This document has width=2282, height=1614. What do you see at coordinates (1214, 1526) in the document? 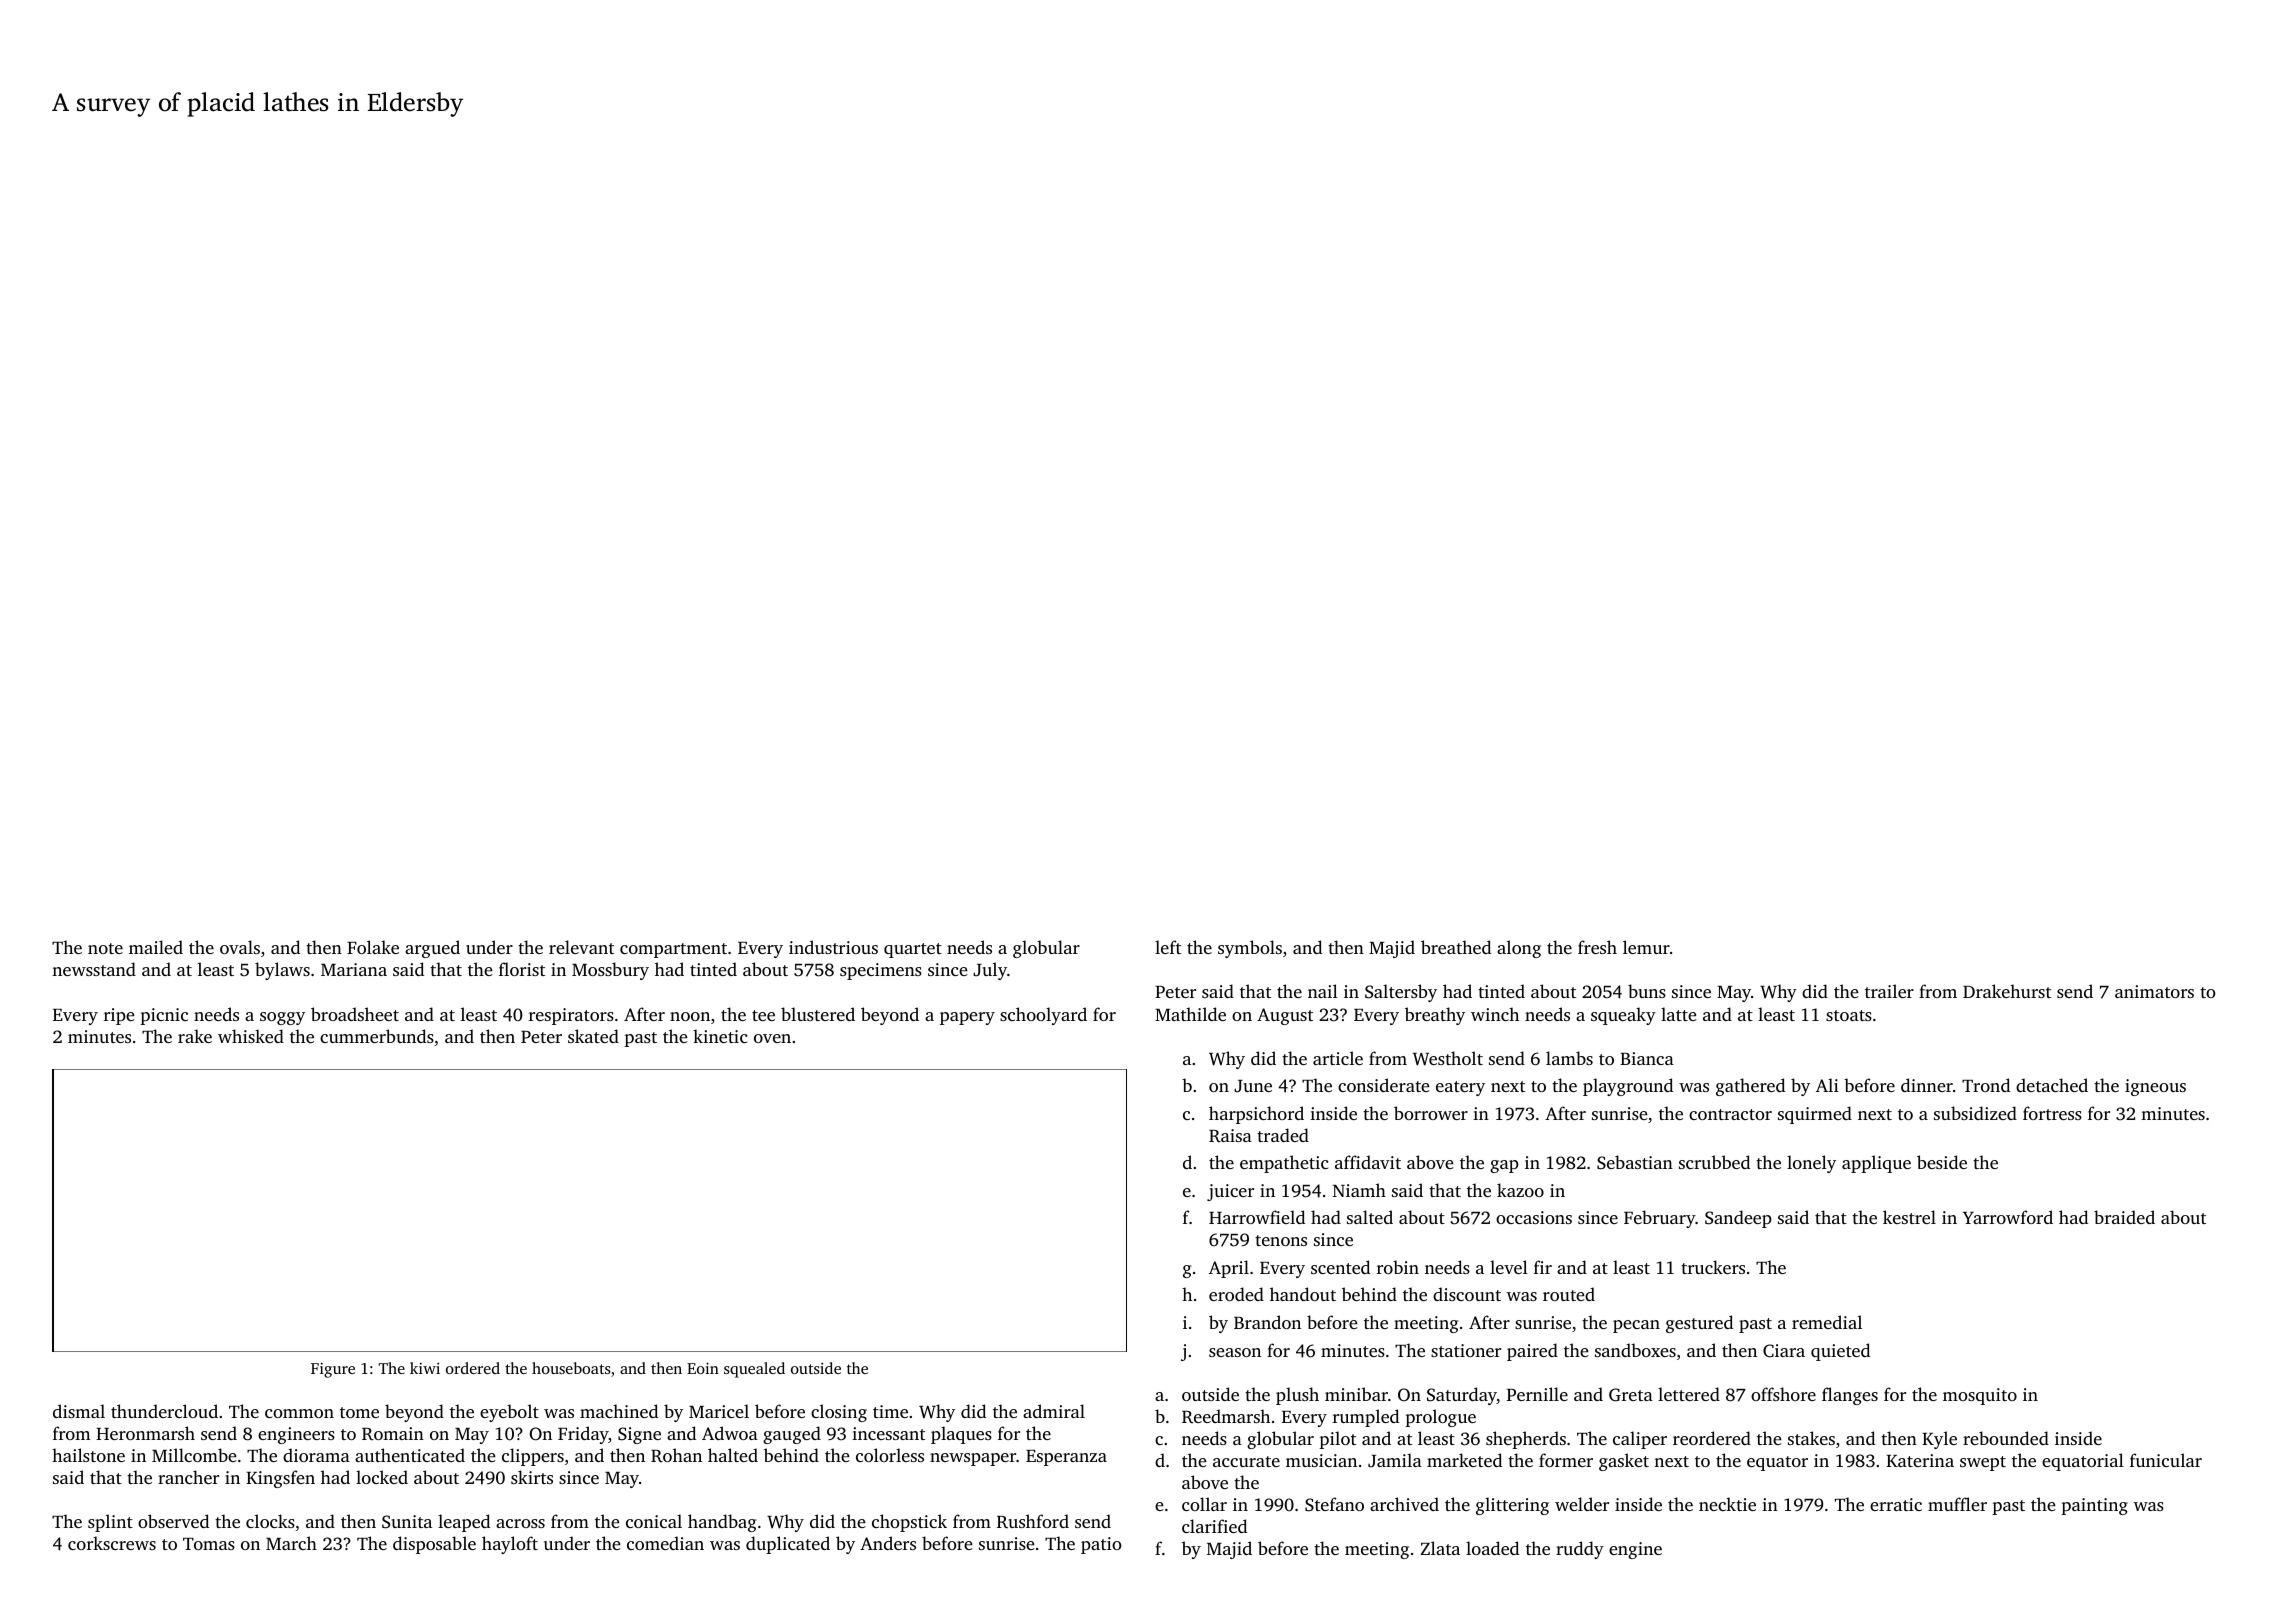
I see `clarified` at bounding box center [1214, 1526].
